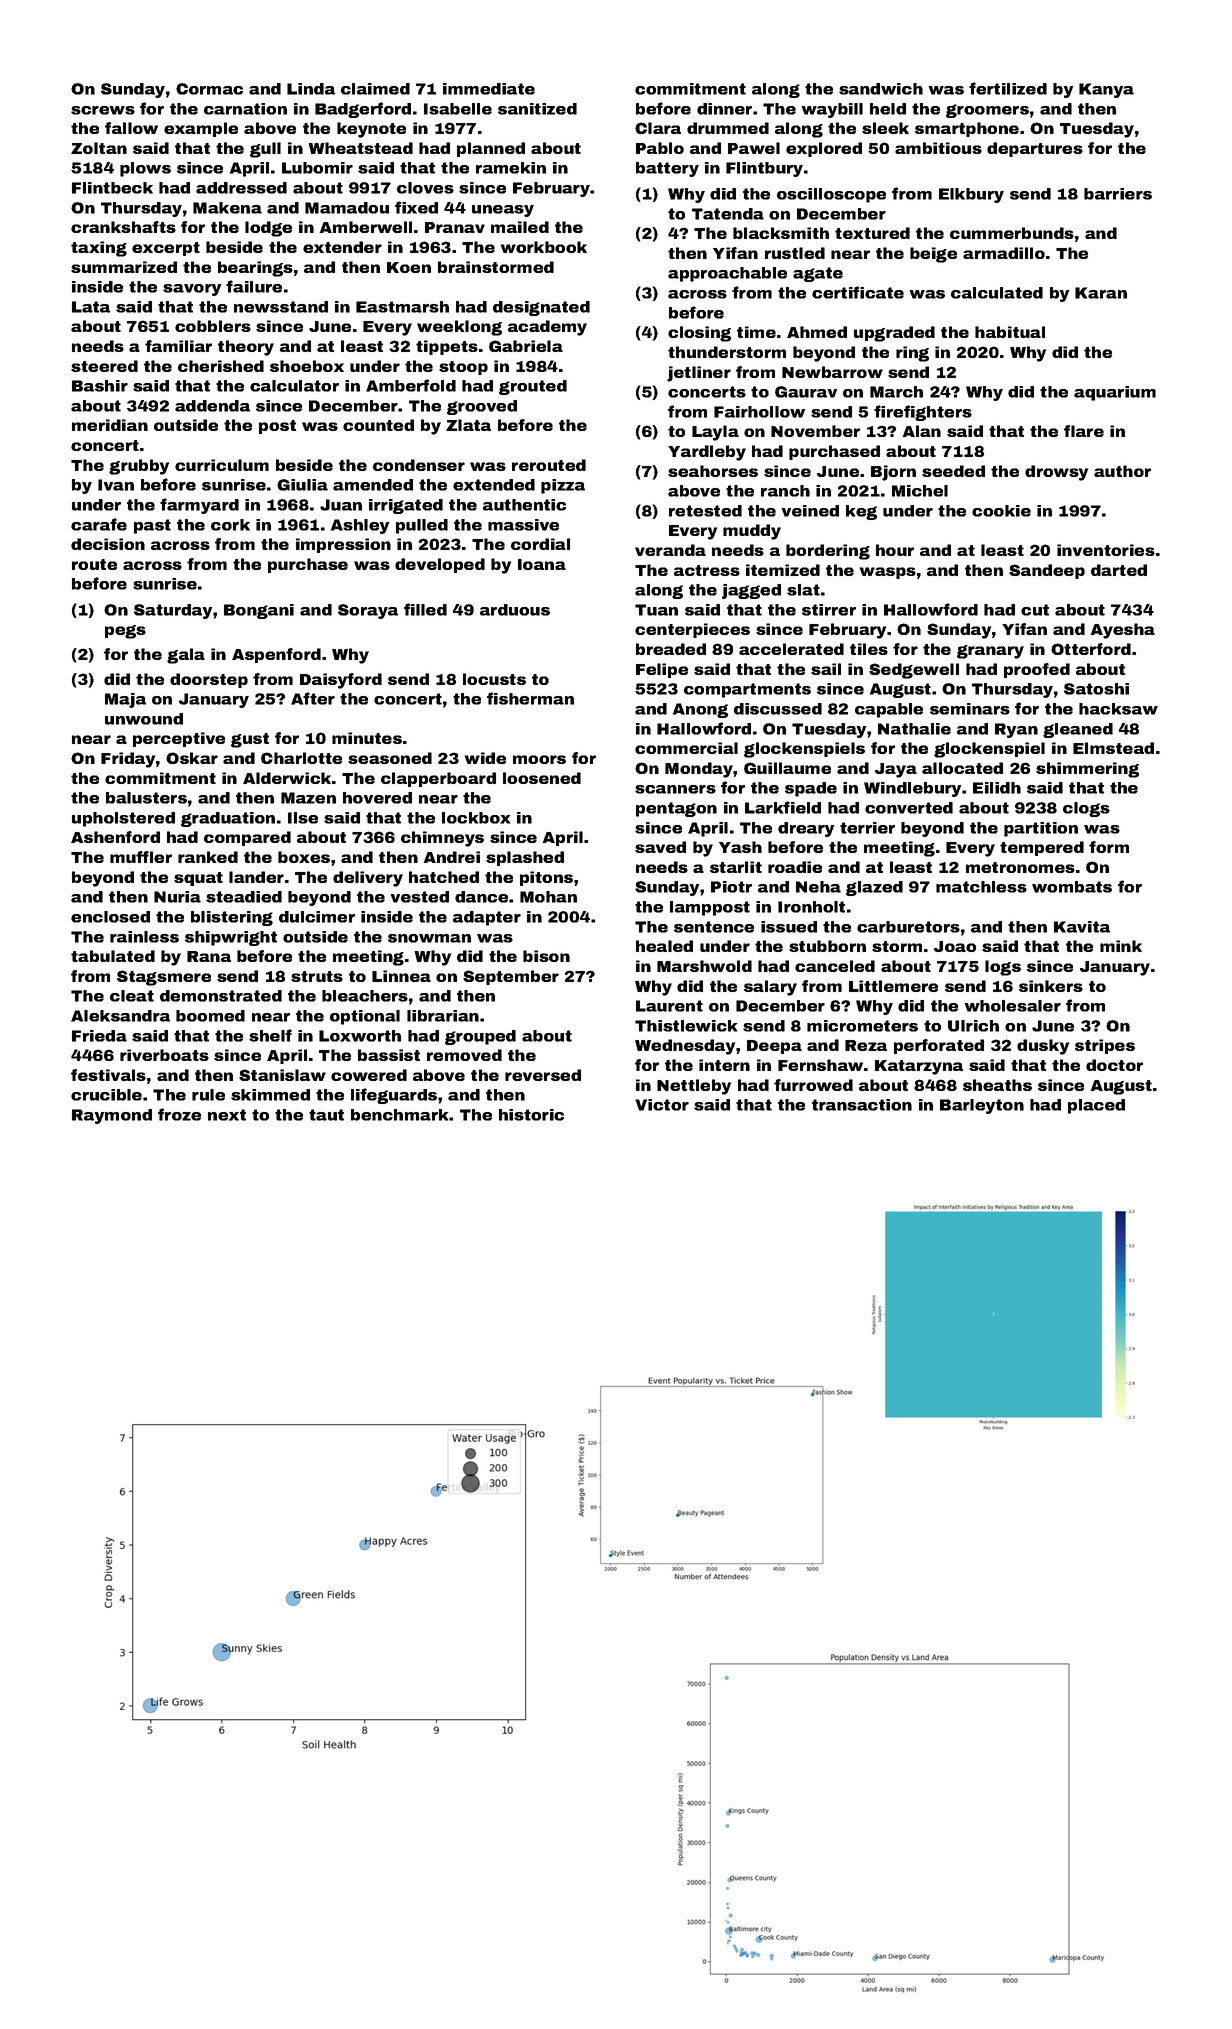 This screenshot has width=1232, height=2029. What do you see at coordinates (304, 857) in the screenshot?
I see `boxes` at bounding box center [304, 857].
